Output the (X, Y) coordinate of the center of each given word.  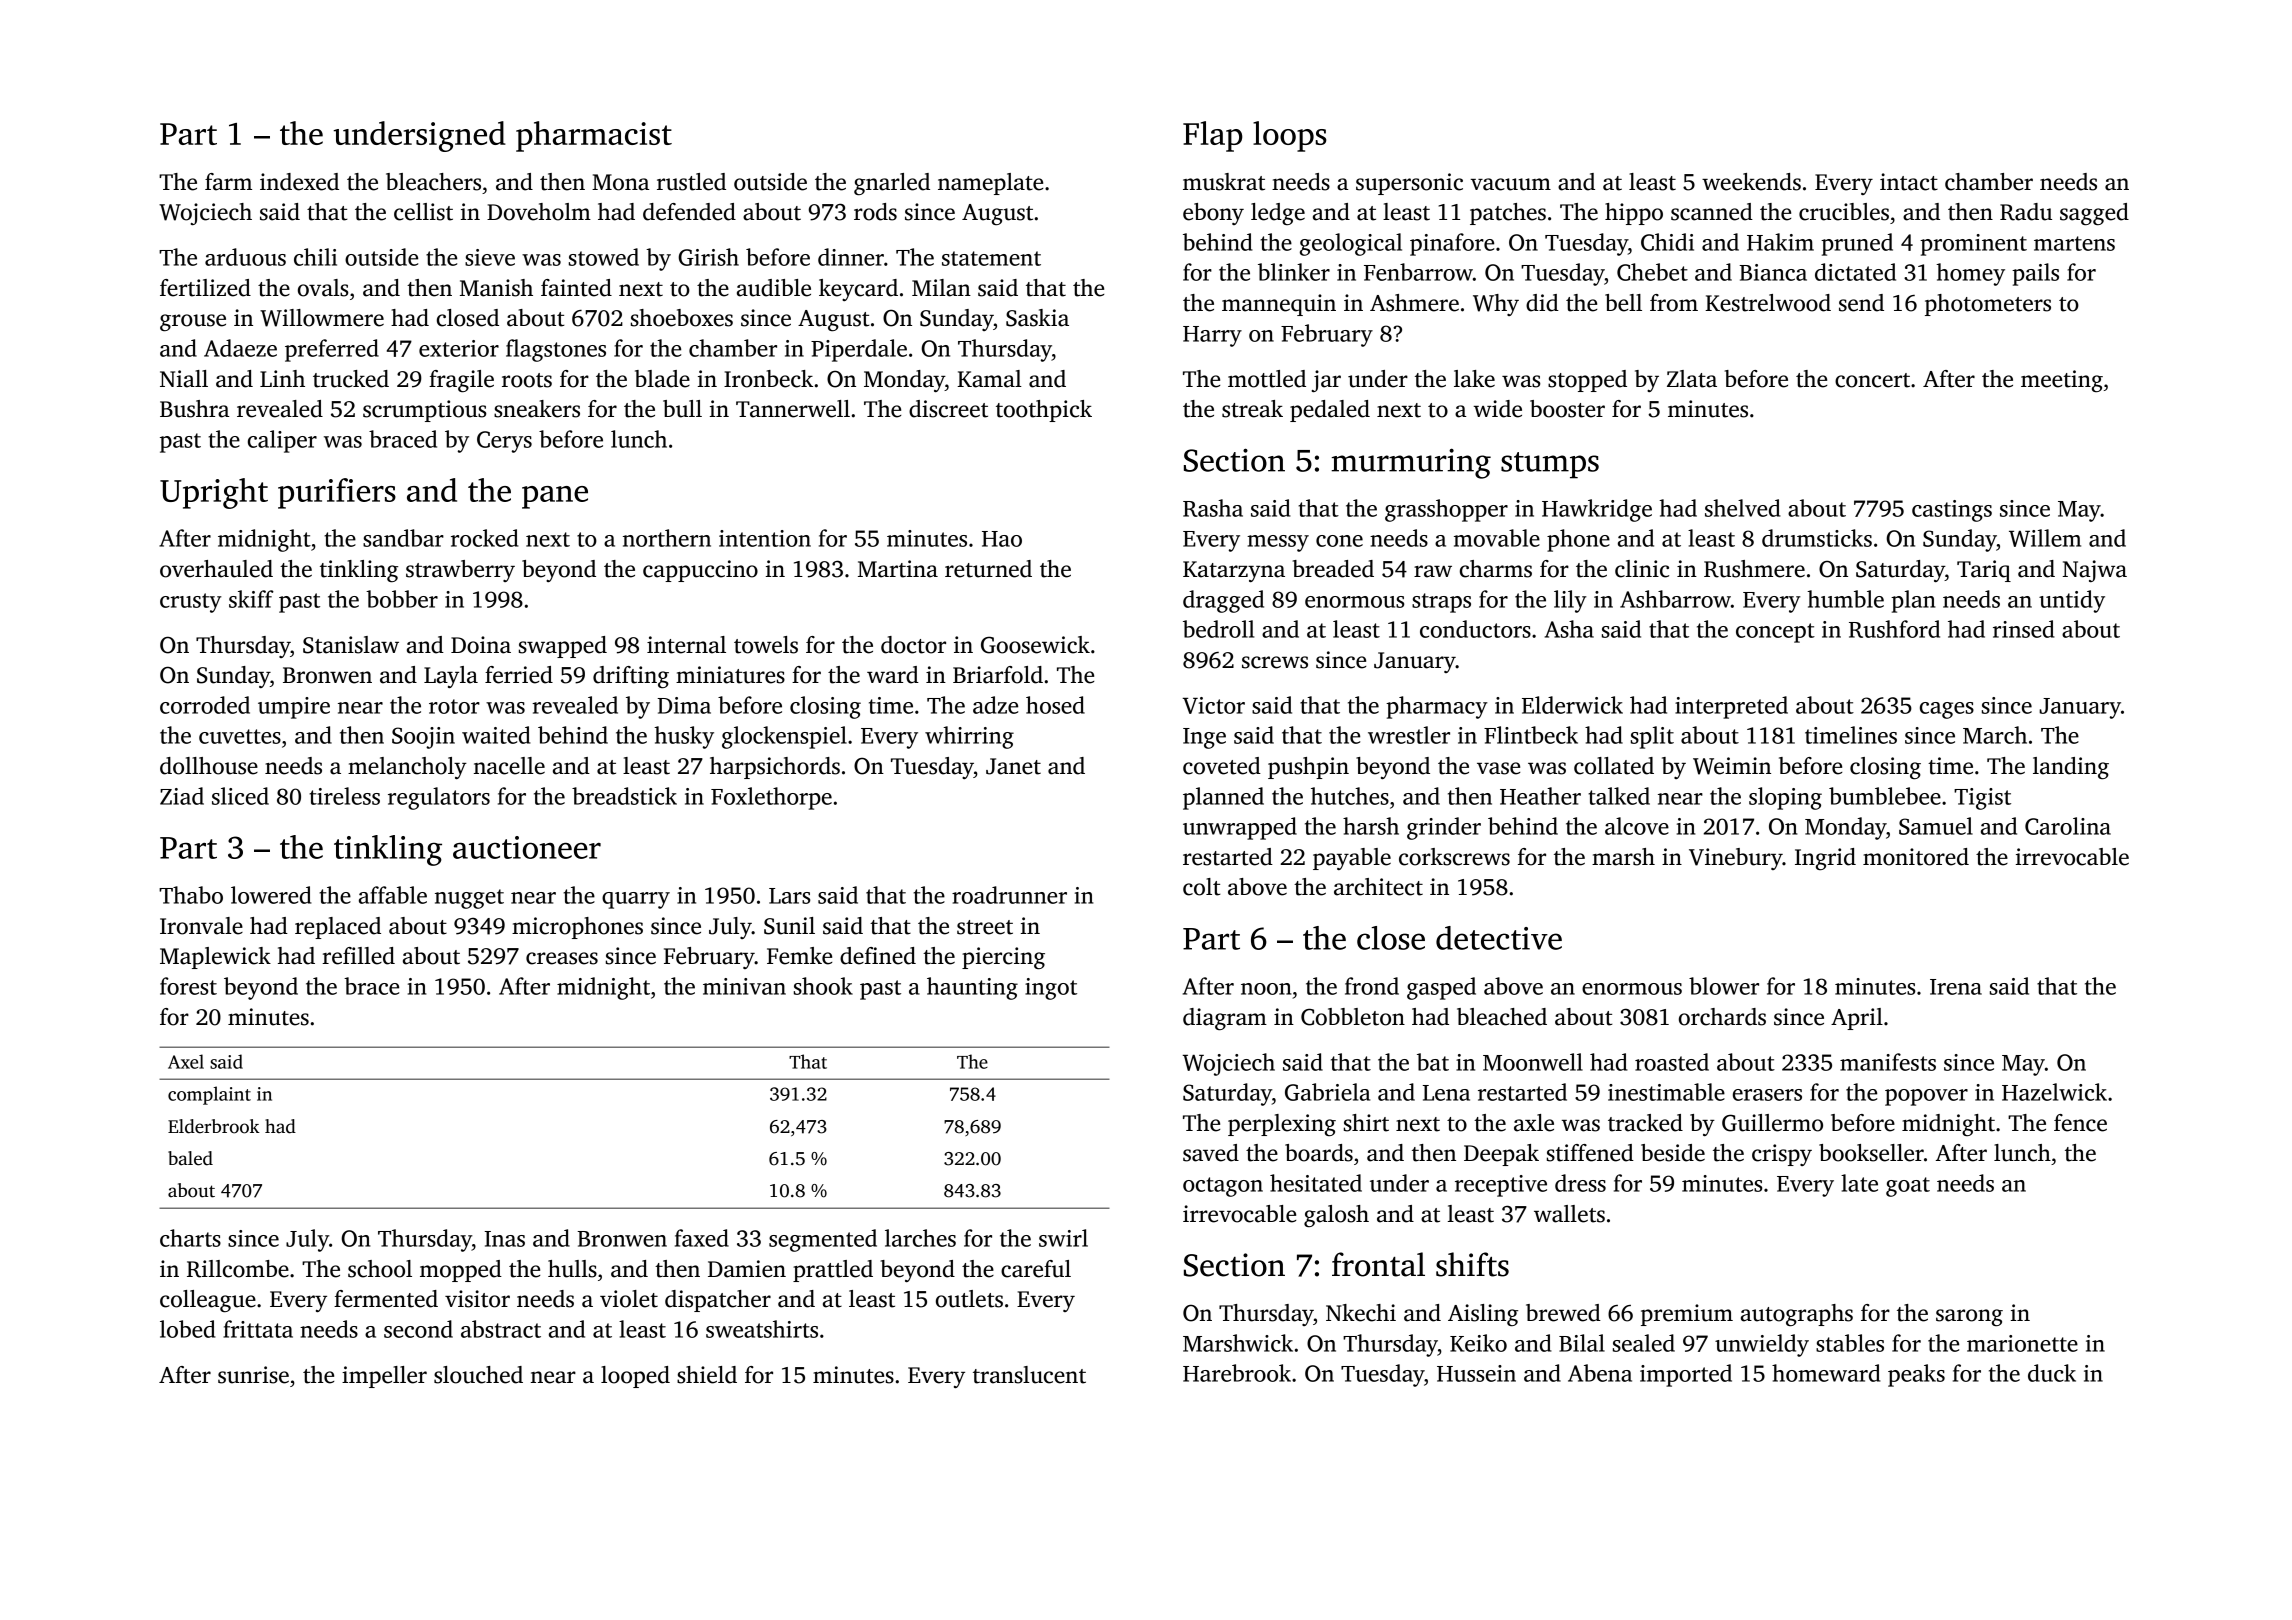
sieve (490, 257)
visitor (477, 1299)
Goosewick (1035, 645)
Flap (1213, 136)
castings (1952, 511)
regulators (439, 798)
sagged (2094, 214)
